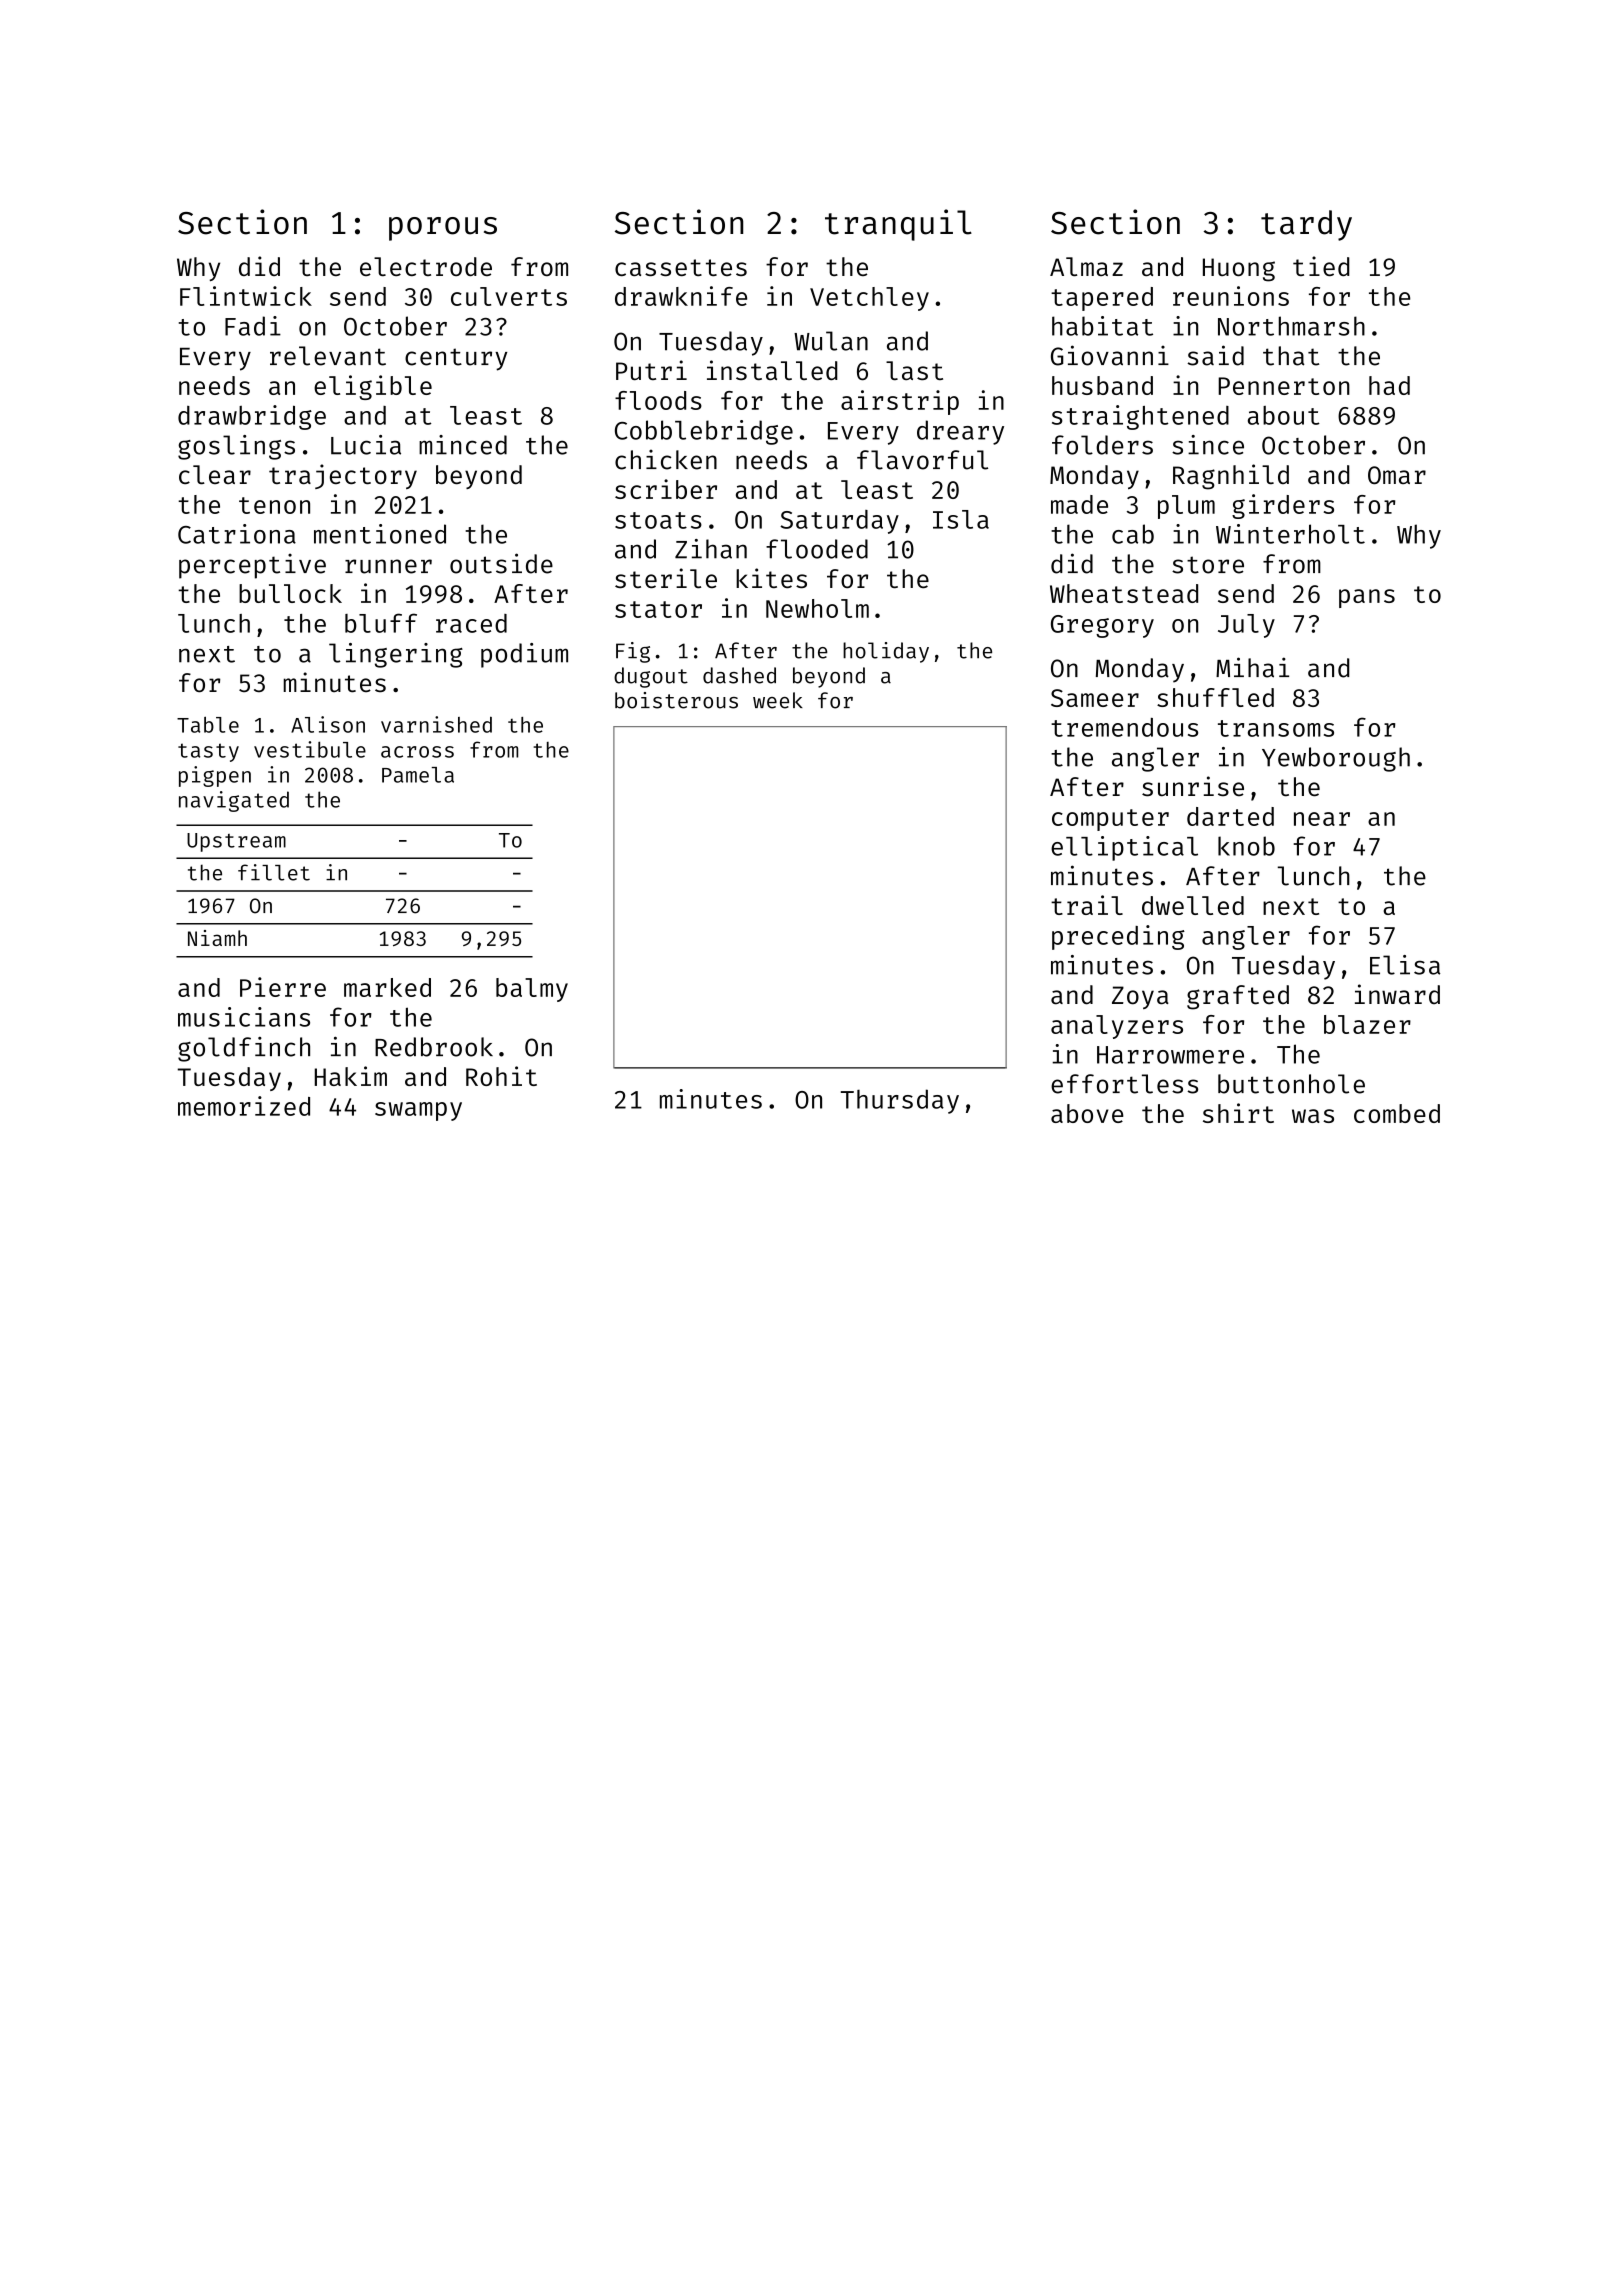 This image has height=2292, width=1620. I want to click on above, so click(1087, 1113).
